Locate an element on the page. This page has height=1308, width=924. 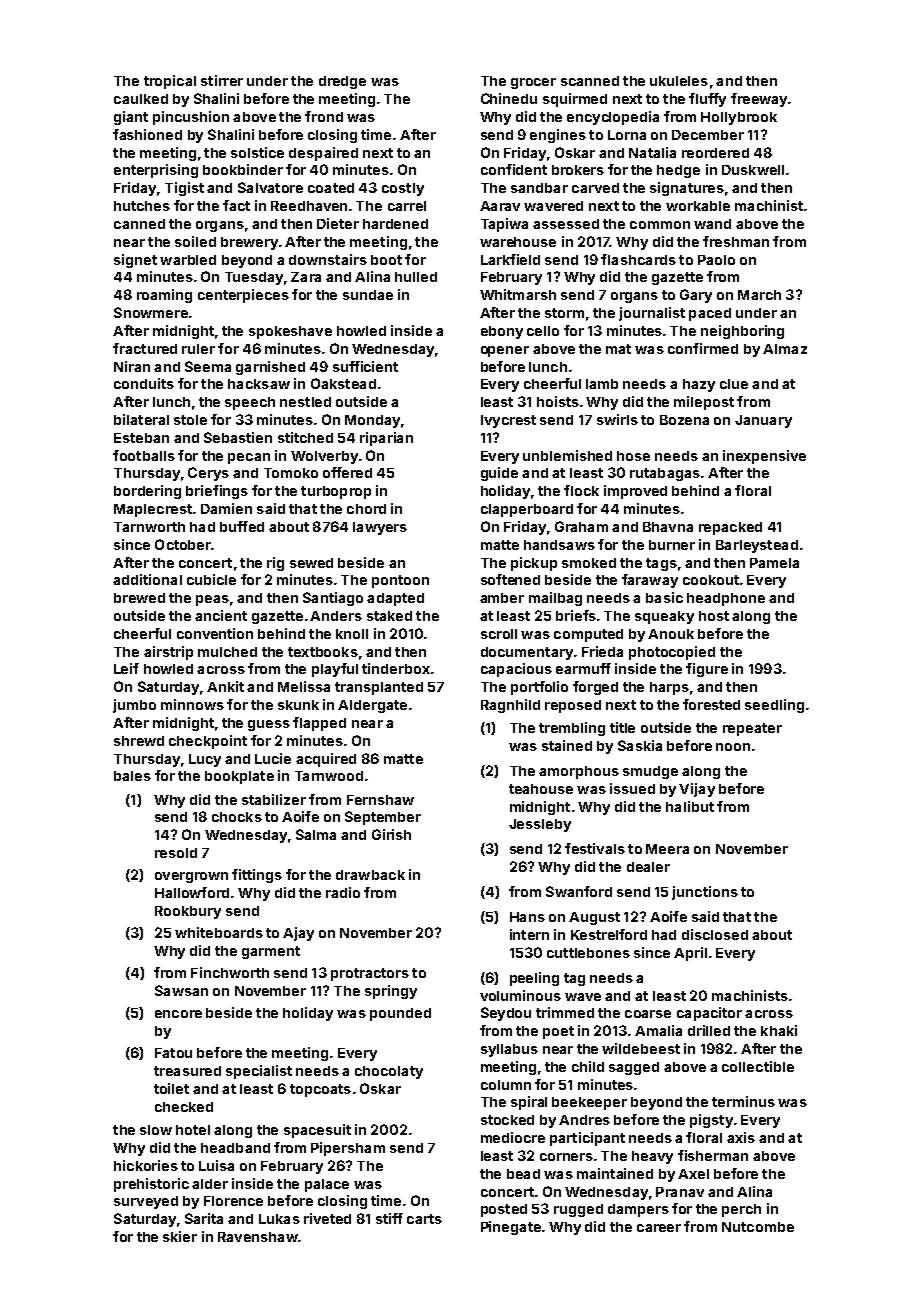
Nutcombe is located at coordinates (758, 1227).
